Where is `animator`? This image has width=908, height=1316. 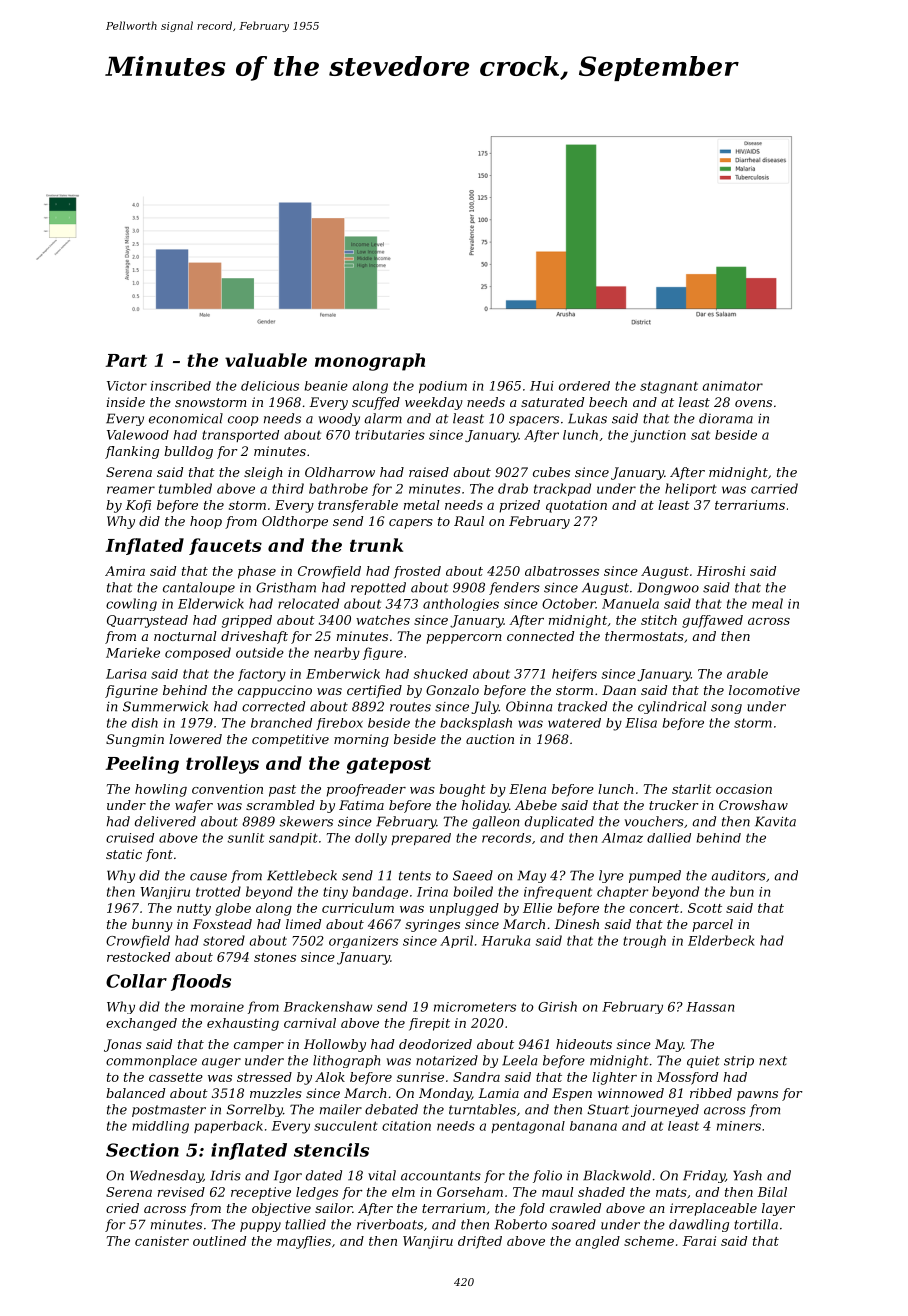 animator is located at coordinates (732, 386).
